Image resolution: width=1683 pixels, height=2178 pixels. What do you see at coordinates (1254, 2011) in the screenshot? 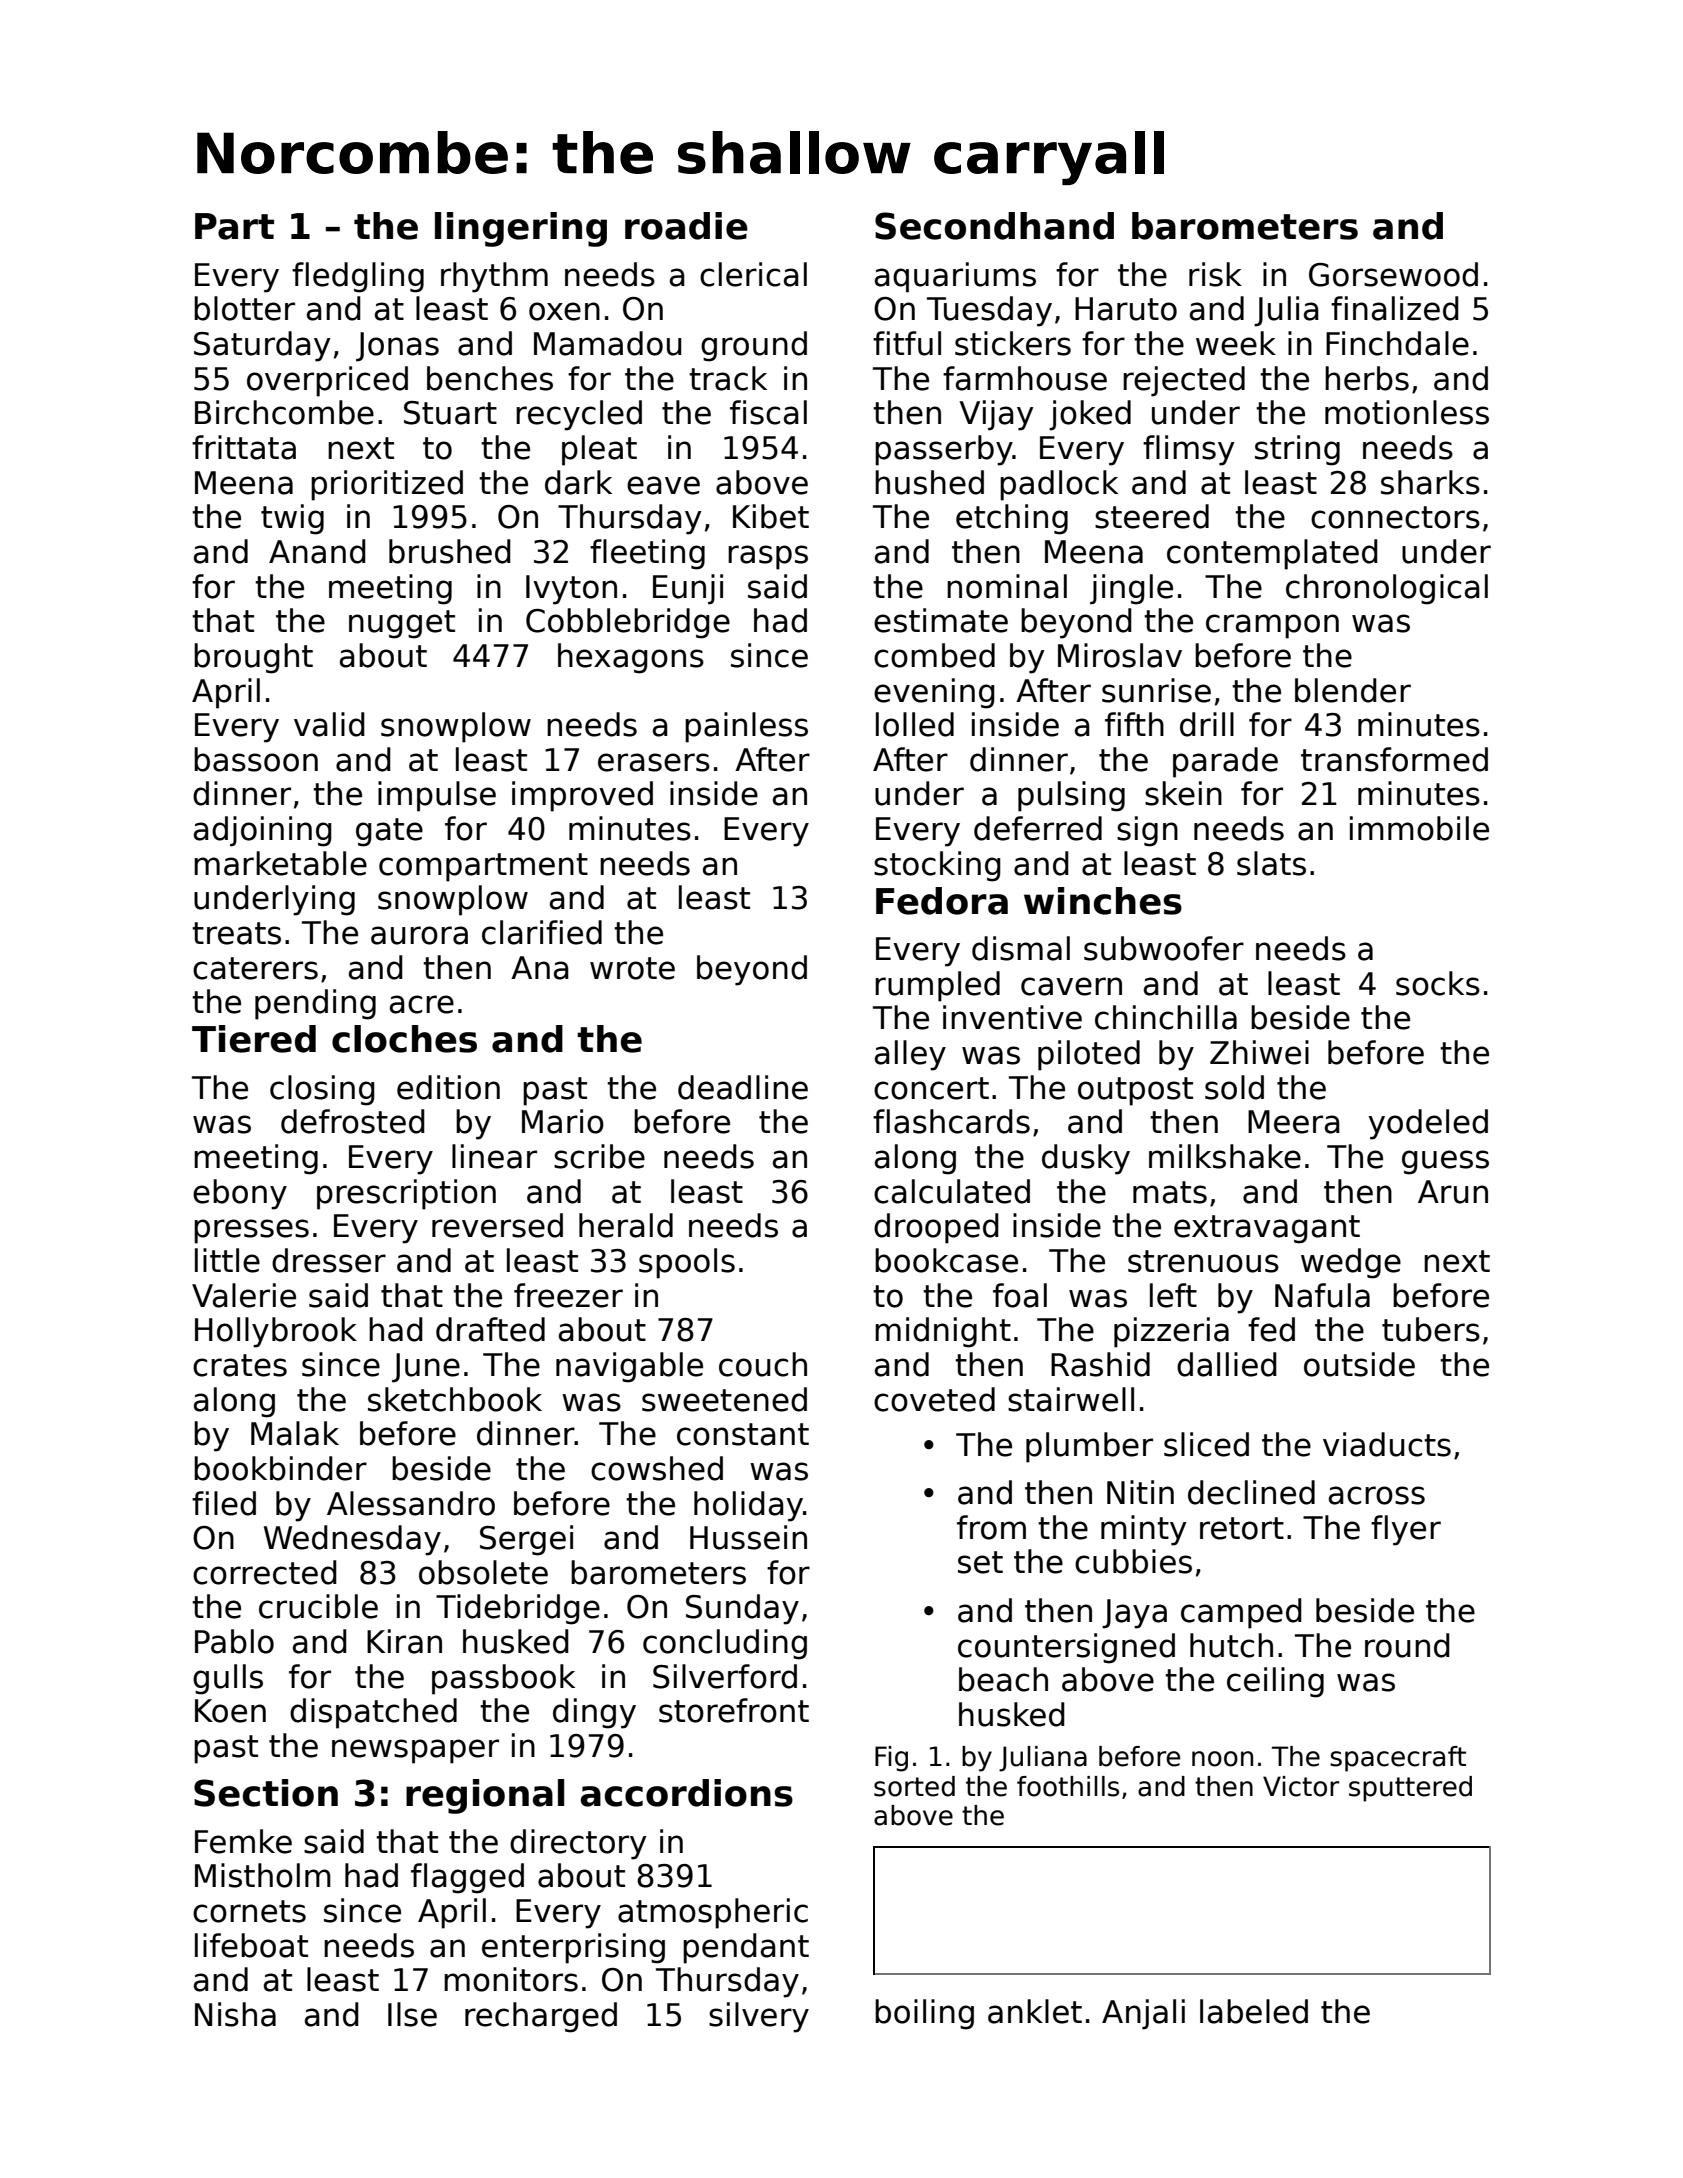
I see `labeled` at bounding box center [1254, 2011].
